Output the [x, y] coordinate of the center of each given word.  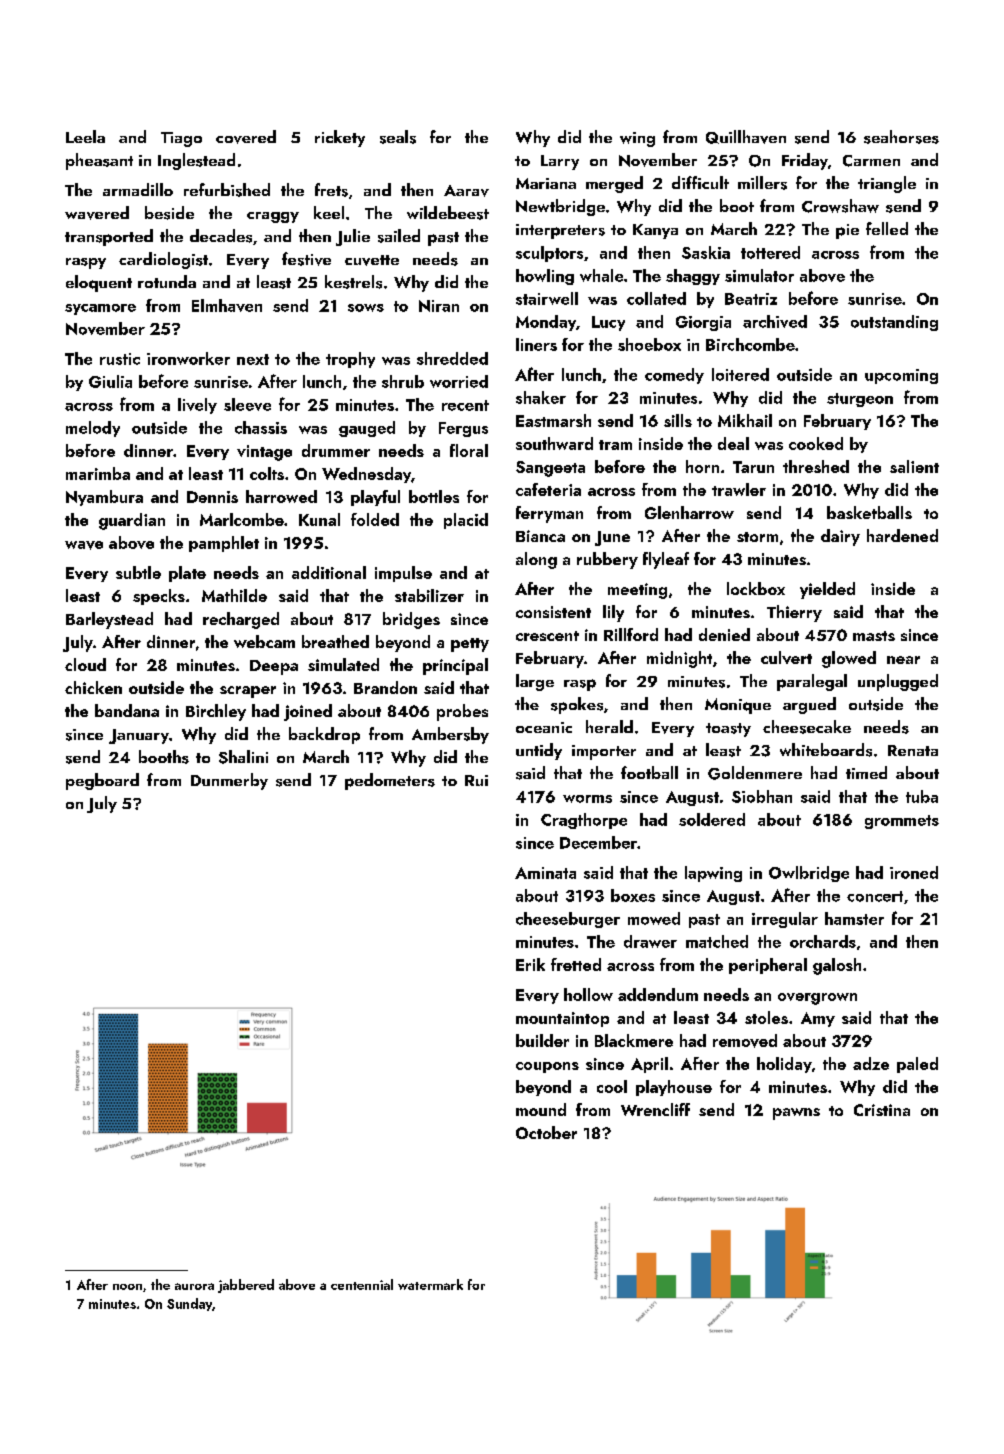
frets [331, 190]
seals [398, 137]
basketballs [869, 512]
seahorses [901, 137]
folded [375, 519]
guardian [132, 521]
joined [308, 712]
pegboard [102, 781]
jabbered [246, 1286]
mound [541, 1109]
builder [542, 1040]
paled [917, 1065]
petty [470, 645]
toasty [728, 730]
